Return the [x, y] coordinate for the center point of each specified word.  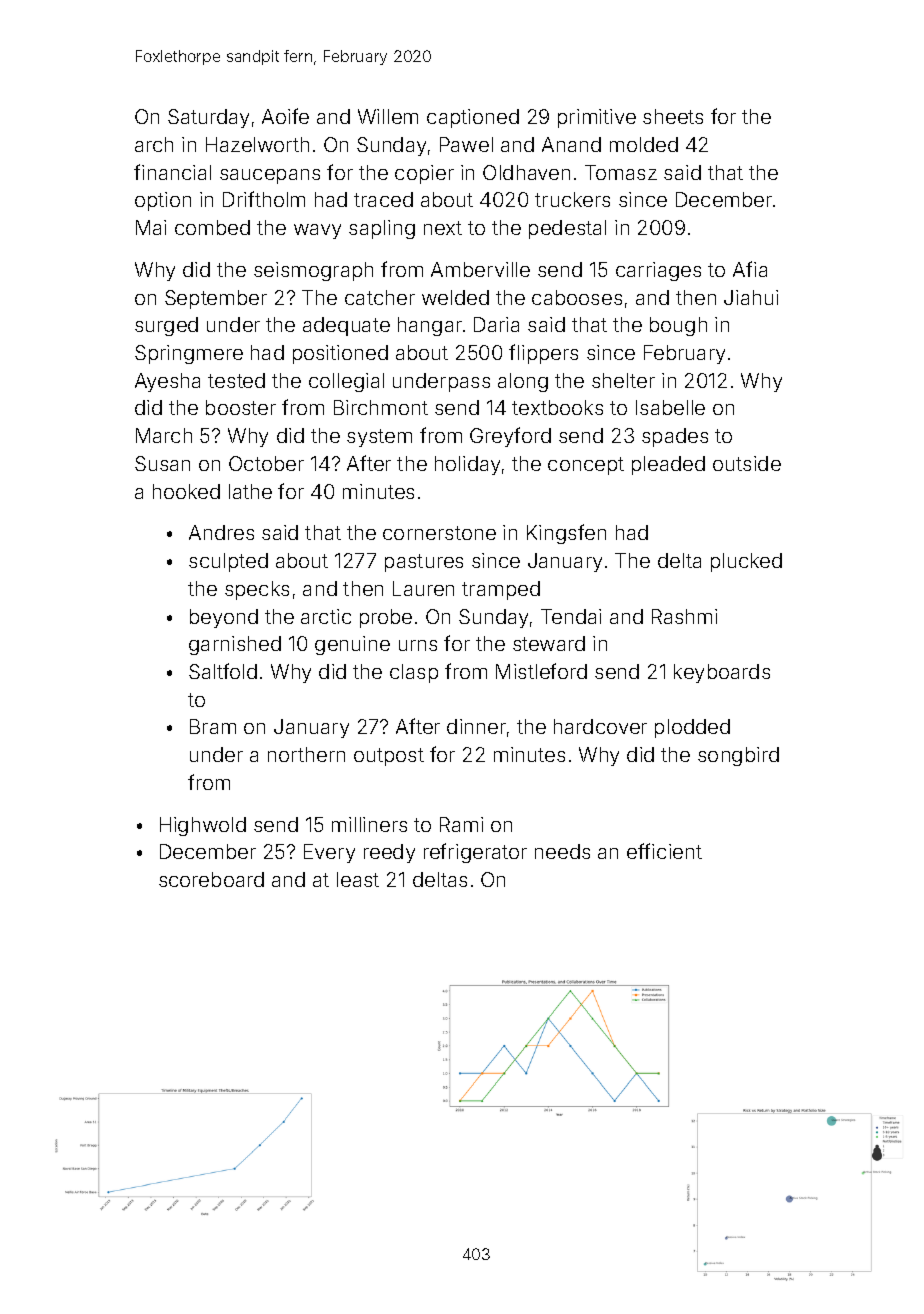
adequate [346, 326]
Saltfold [223, 671]
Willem [388, 116]
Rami [461, 824]
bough [678, 326]
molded [644, 144]
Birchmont [381, 407]
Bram [213, 726]
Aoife [285, 116]
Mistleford [541, 671]
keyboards [722, 673]
